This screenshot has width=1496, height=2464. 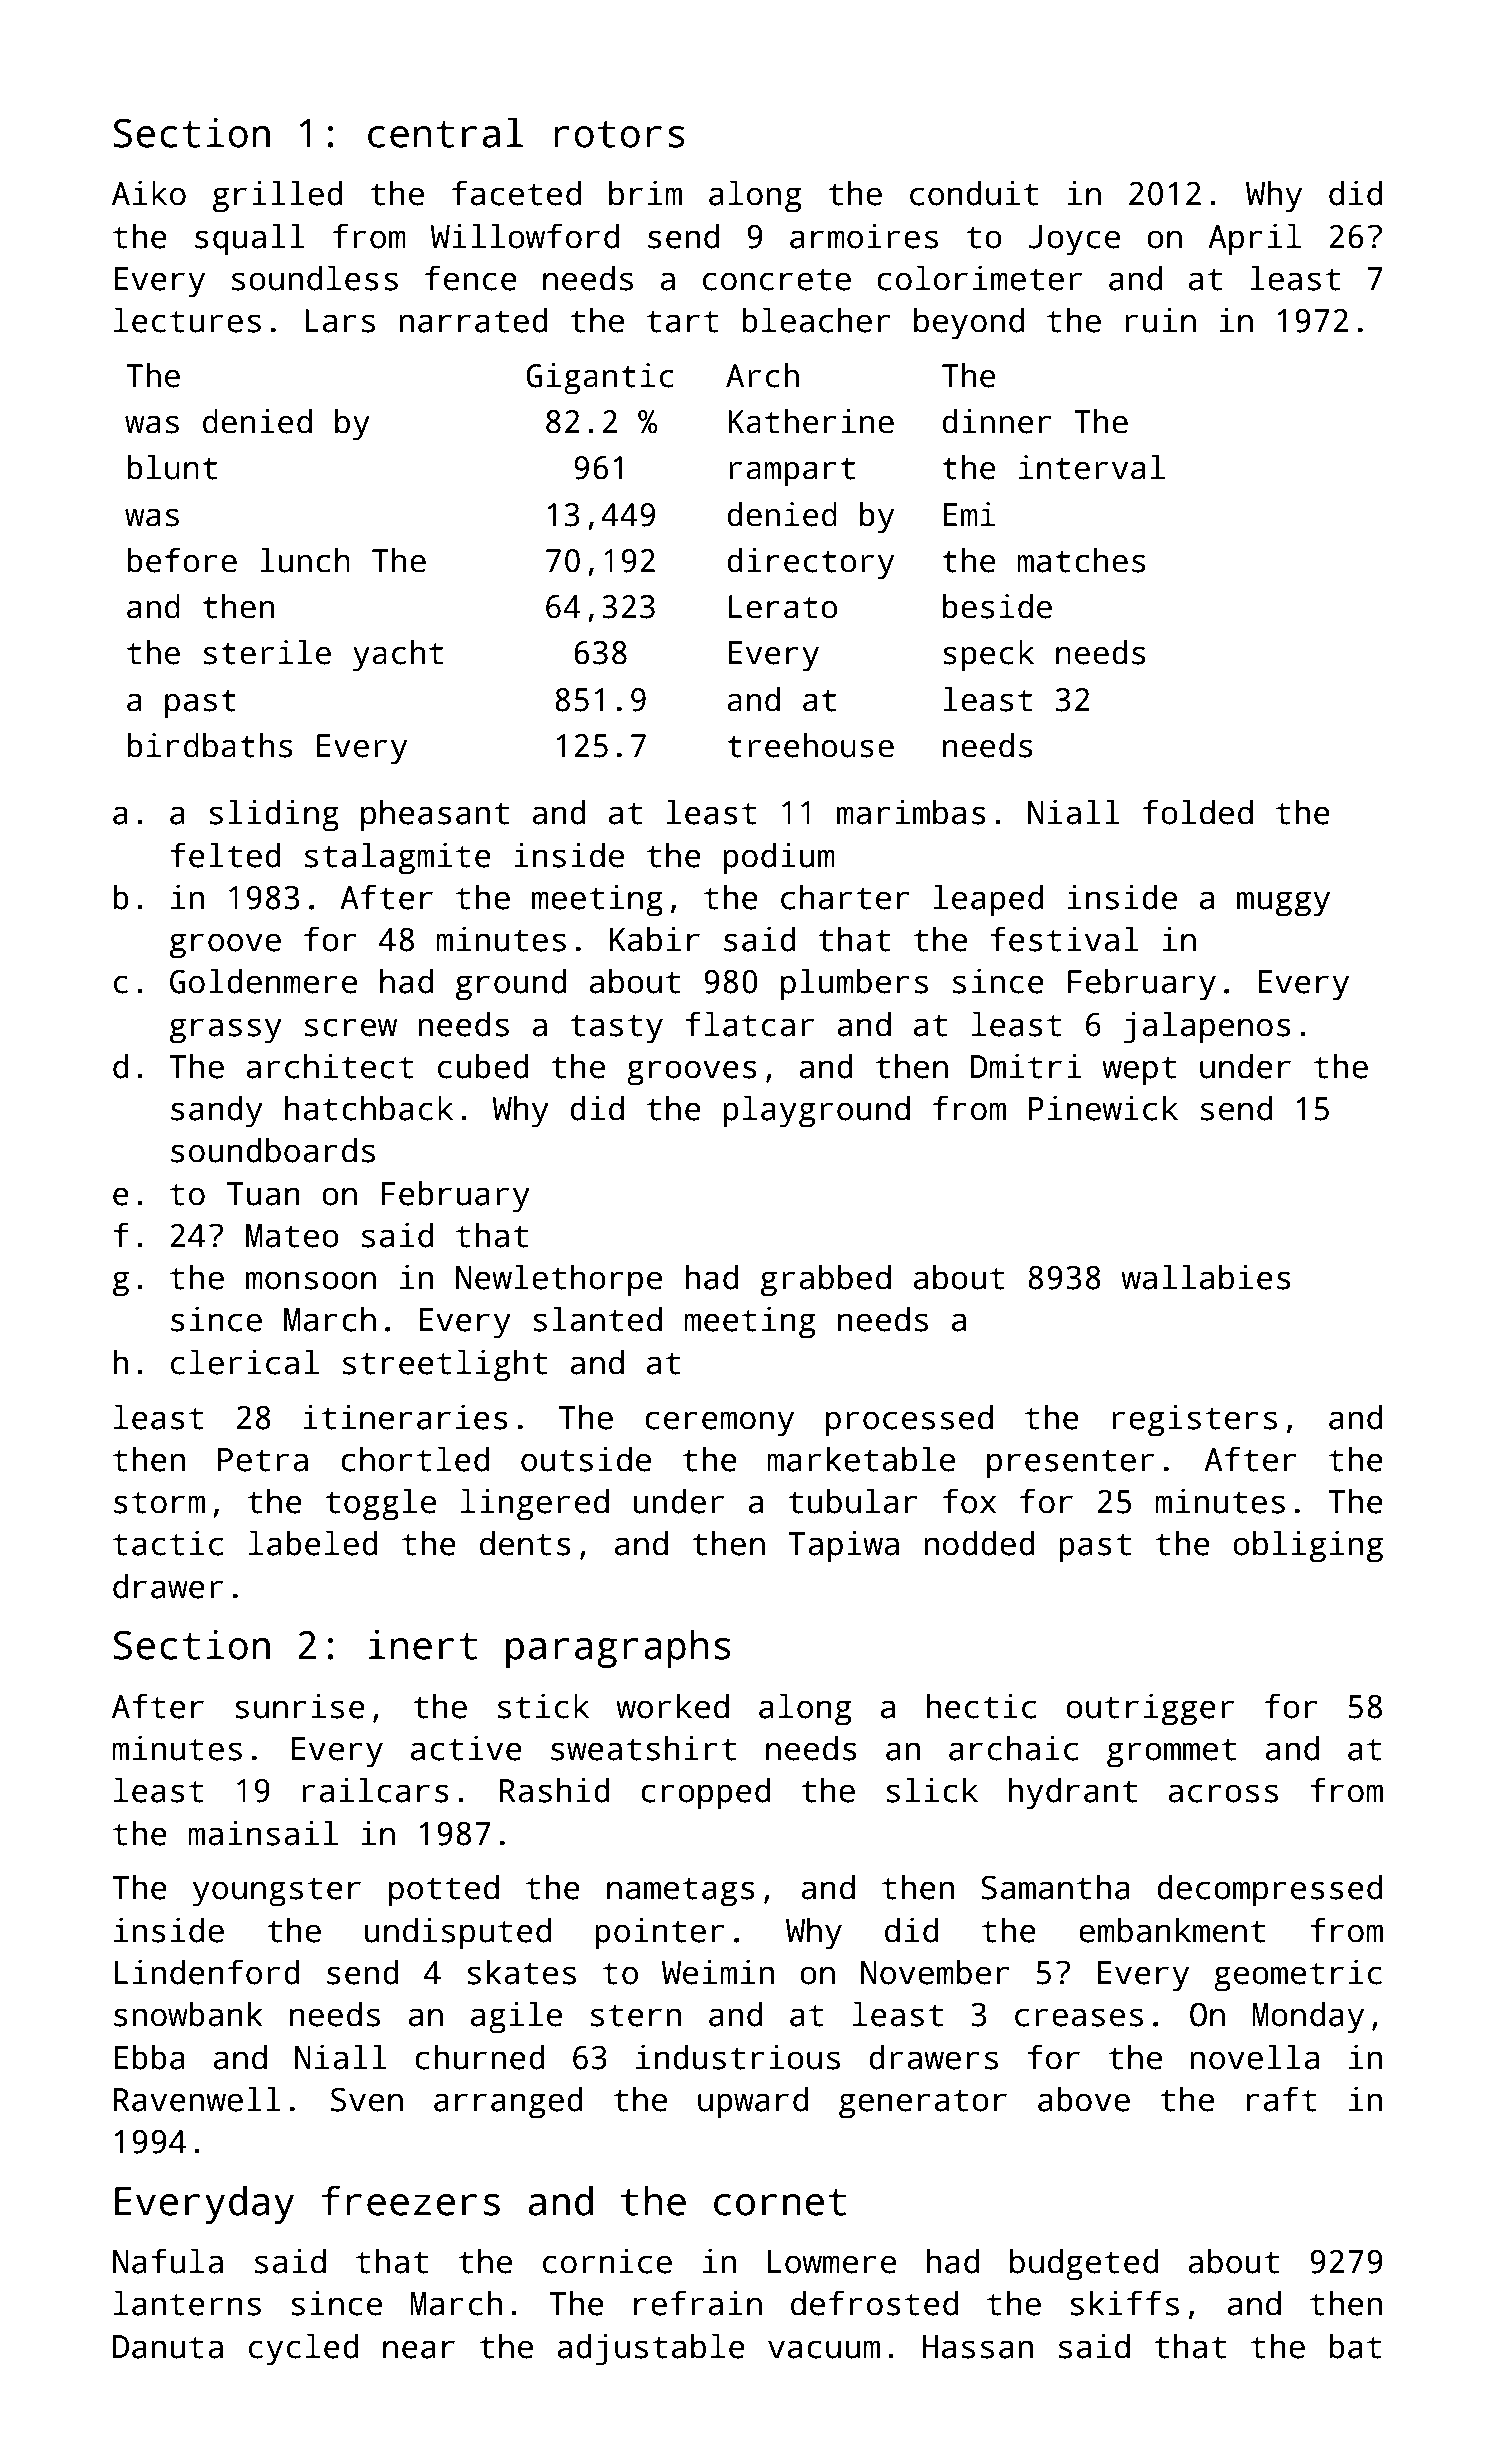 What do you see at coordinates (619, 134) in the screenshot?
I see `rotors` at bounding box center [619, 134].
